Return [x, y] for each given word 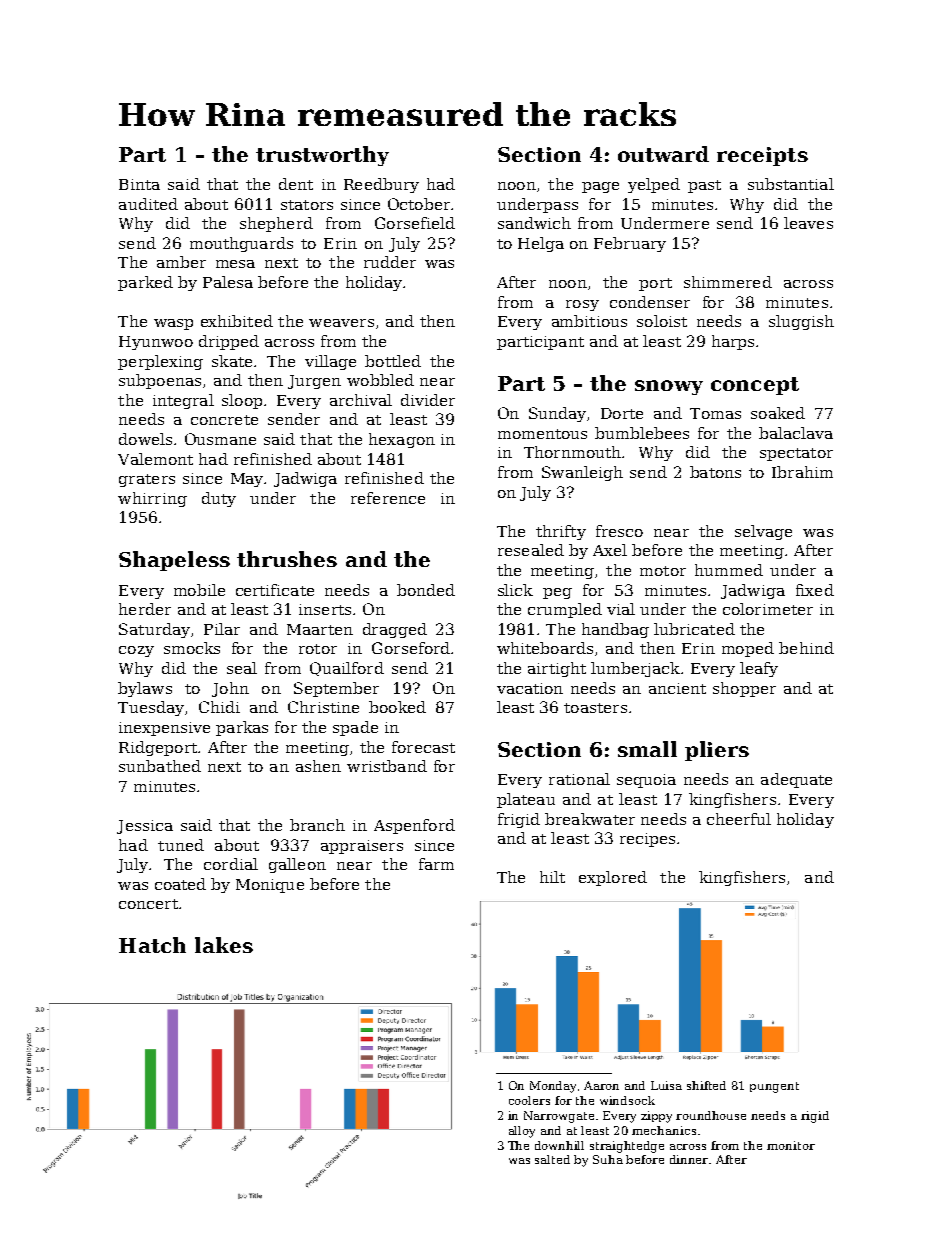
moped [748, 649]
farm [436, 864]
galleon [297, 865]
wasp [173, 324]
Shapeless [174, 561]
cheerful [739, 819]
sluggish [801, 322]
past [704, 186]
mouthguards [241, 244]
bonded [426, 590]
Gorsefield [415, 223]
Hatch [152, 945]
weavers [341, 323]
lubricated [694, 629]
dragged [395, 630]
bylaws [145, 689]
